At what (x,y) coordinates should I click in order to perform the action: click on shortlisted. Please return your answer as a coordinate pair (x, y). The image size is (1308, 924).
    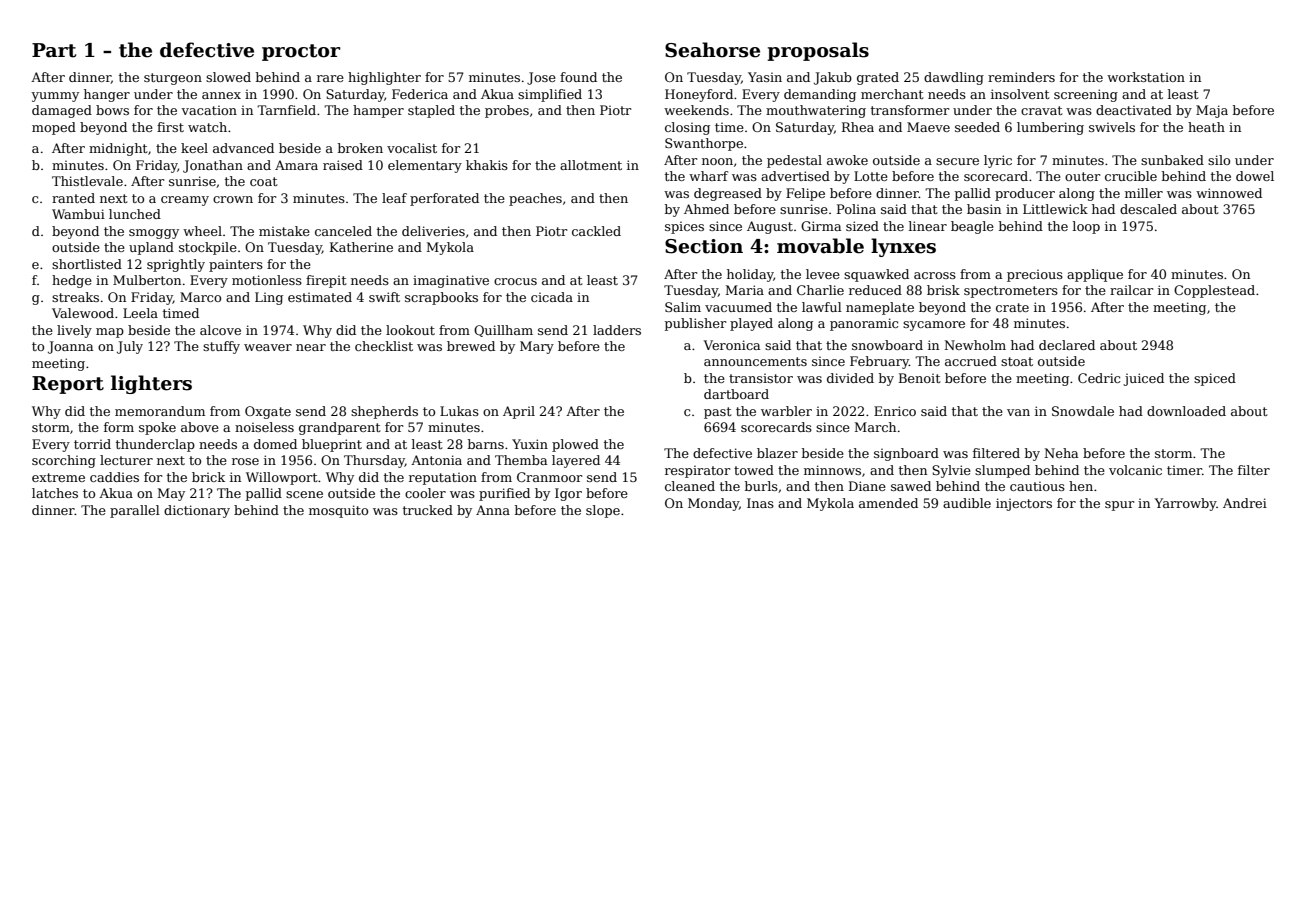
    Looking at the image, I should click on (87, 264).
